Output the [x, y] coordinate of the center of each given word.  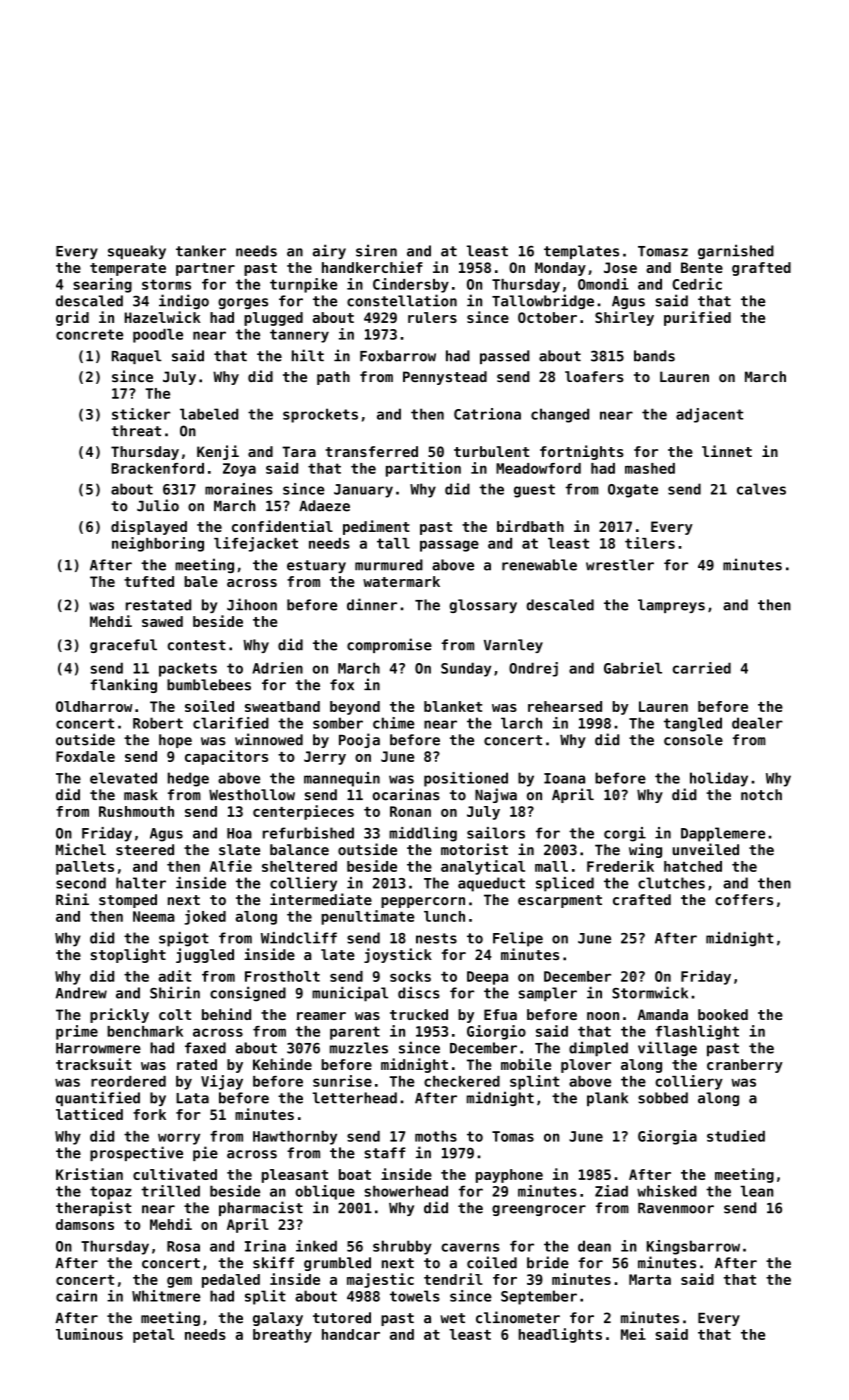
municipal [350, 994]
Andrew [81, 993]
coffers [744, 900]
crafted [642, 900]
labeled [209, 414]
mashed [650, 468]
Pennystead [445, 378]
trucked [419, 1014]
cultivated [175, 1174]
